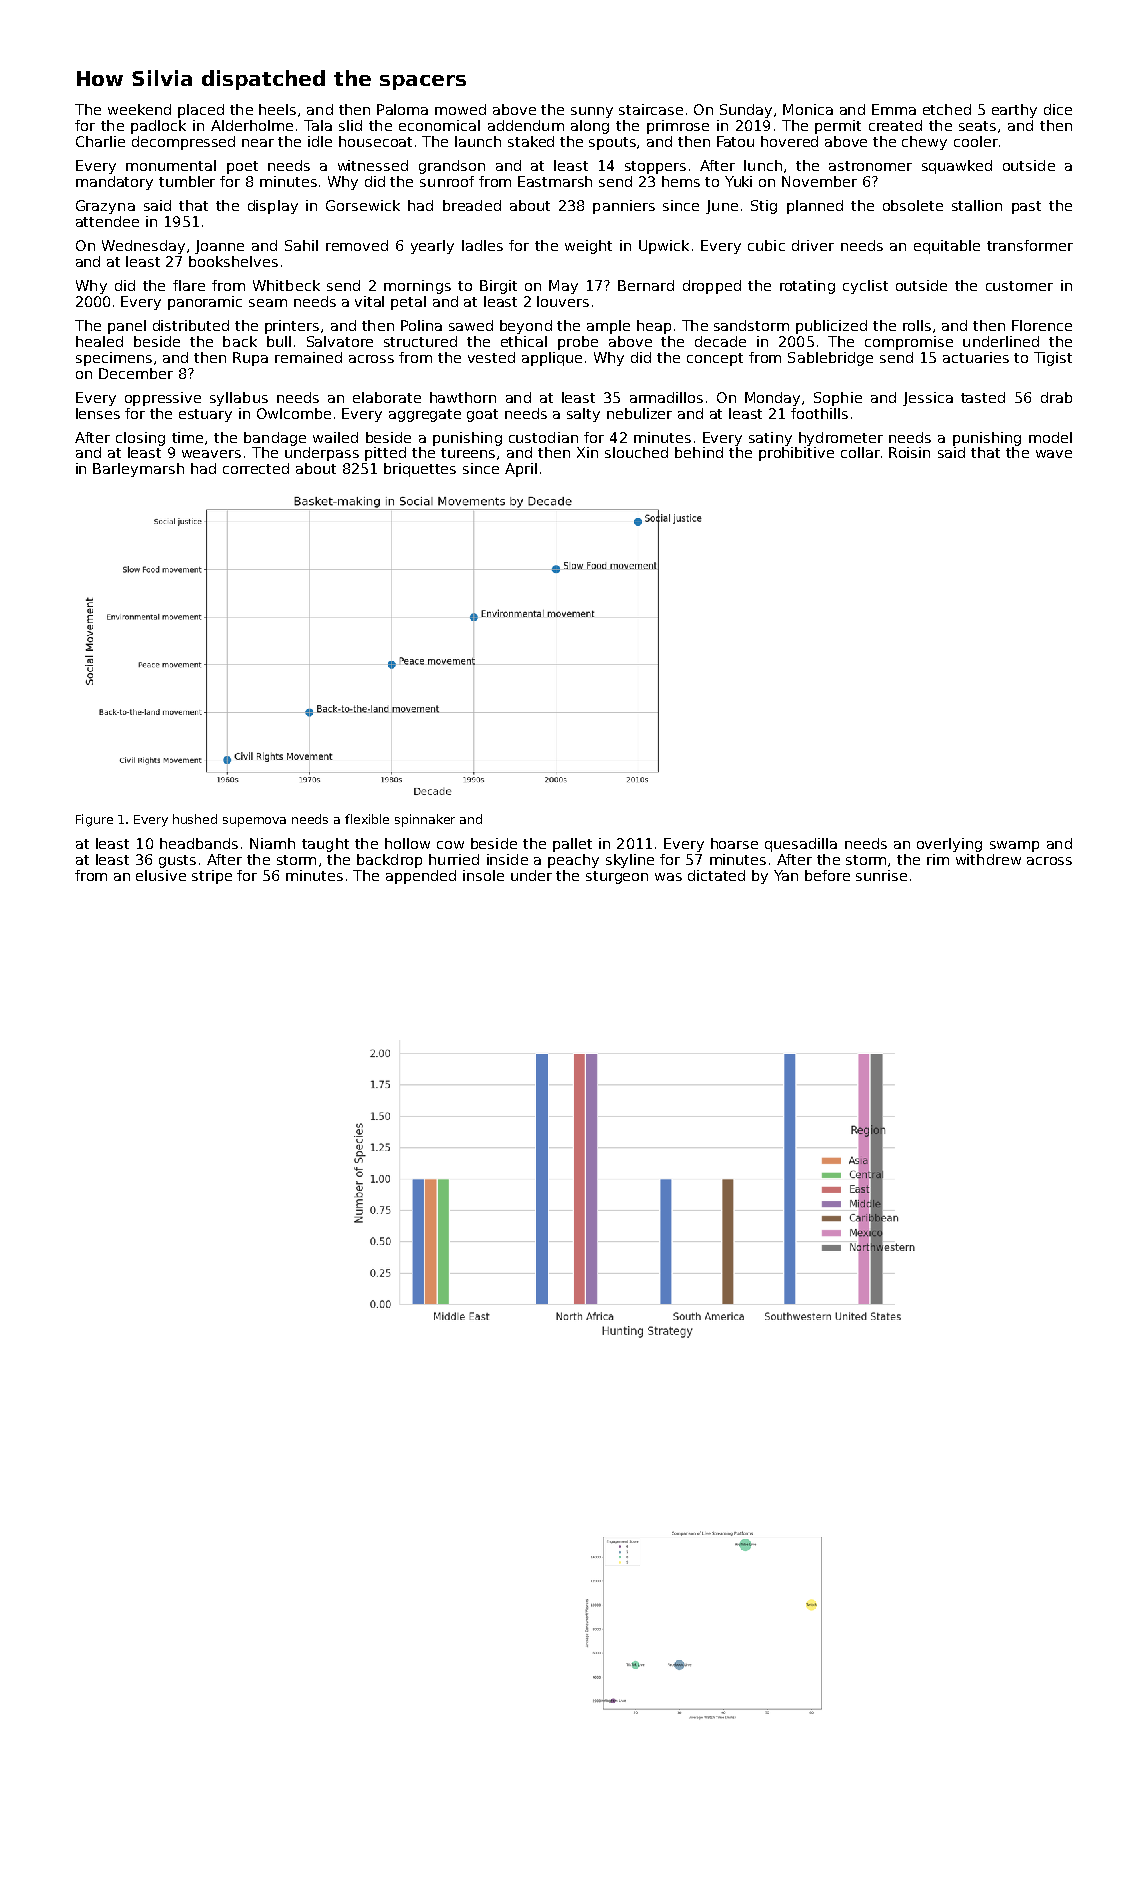  I want to click on wave, so click(1054, 454).
